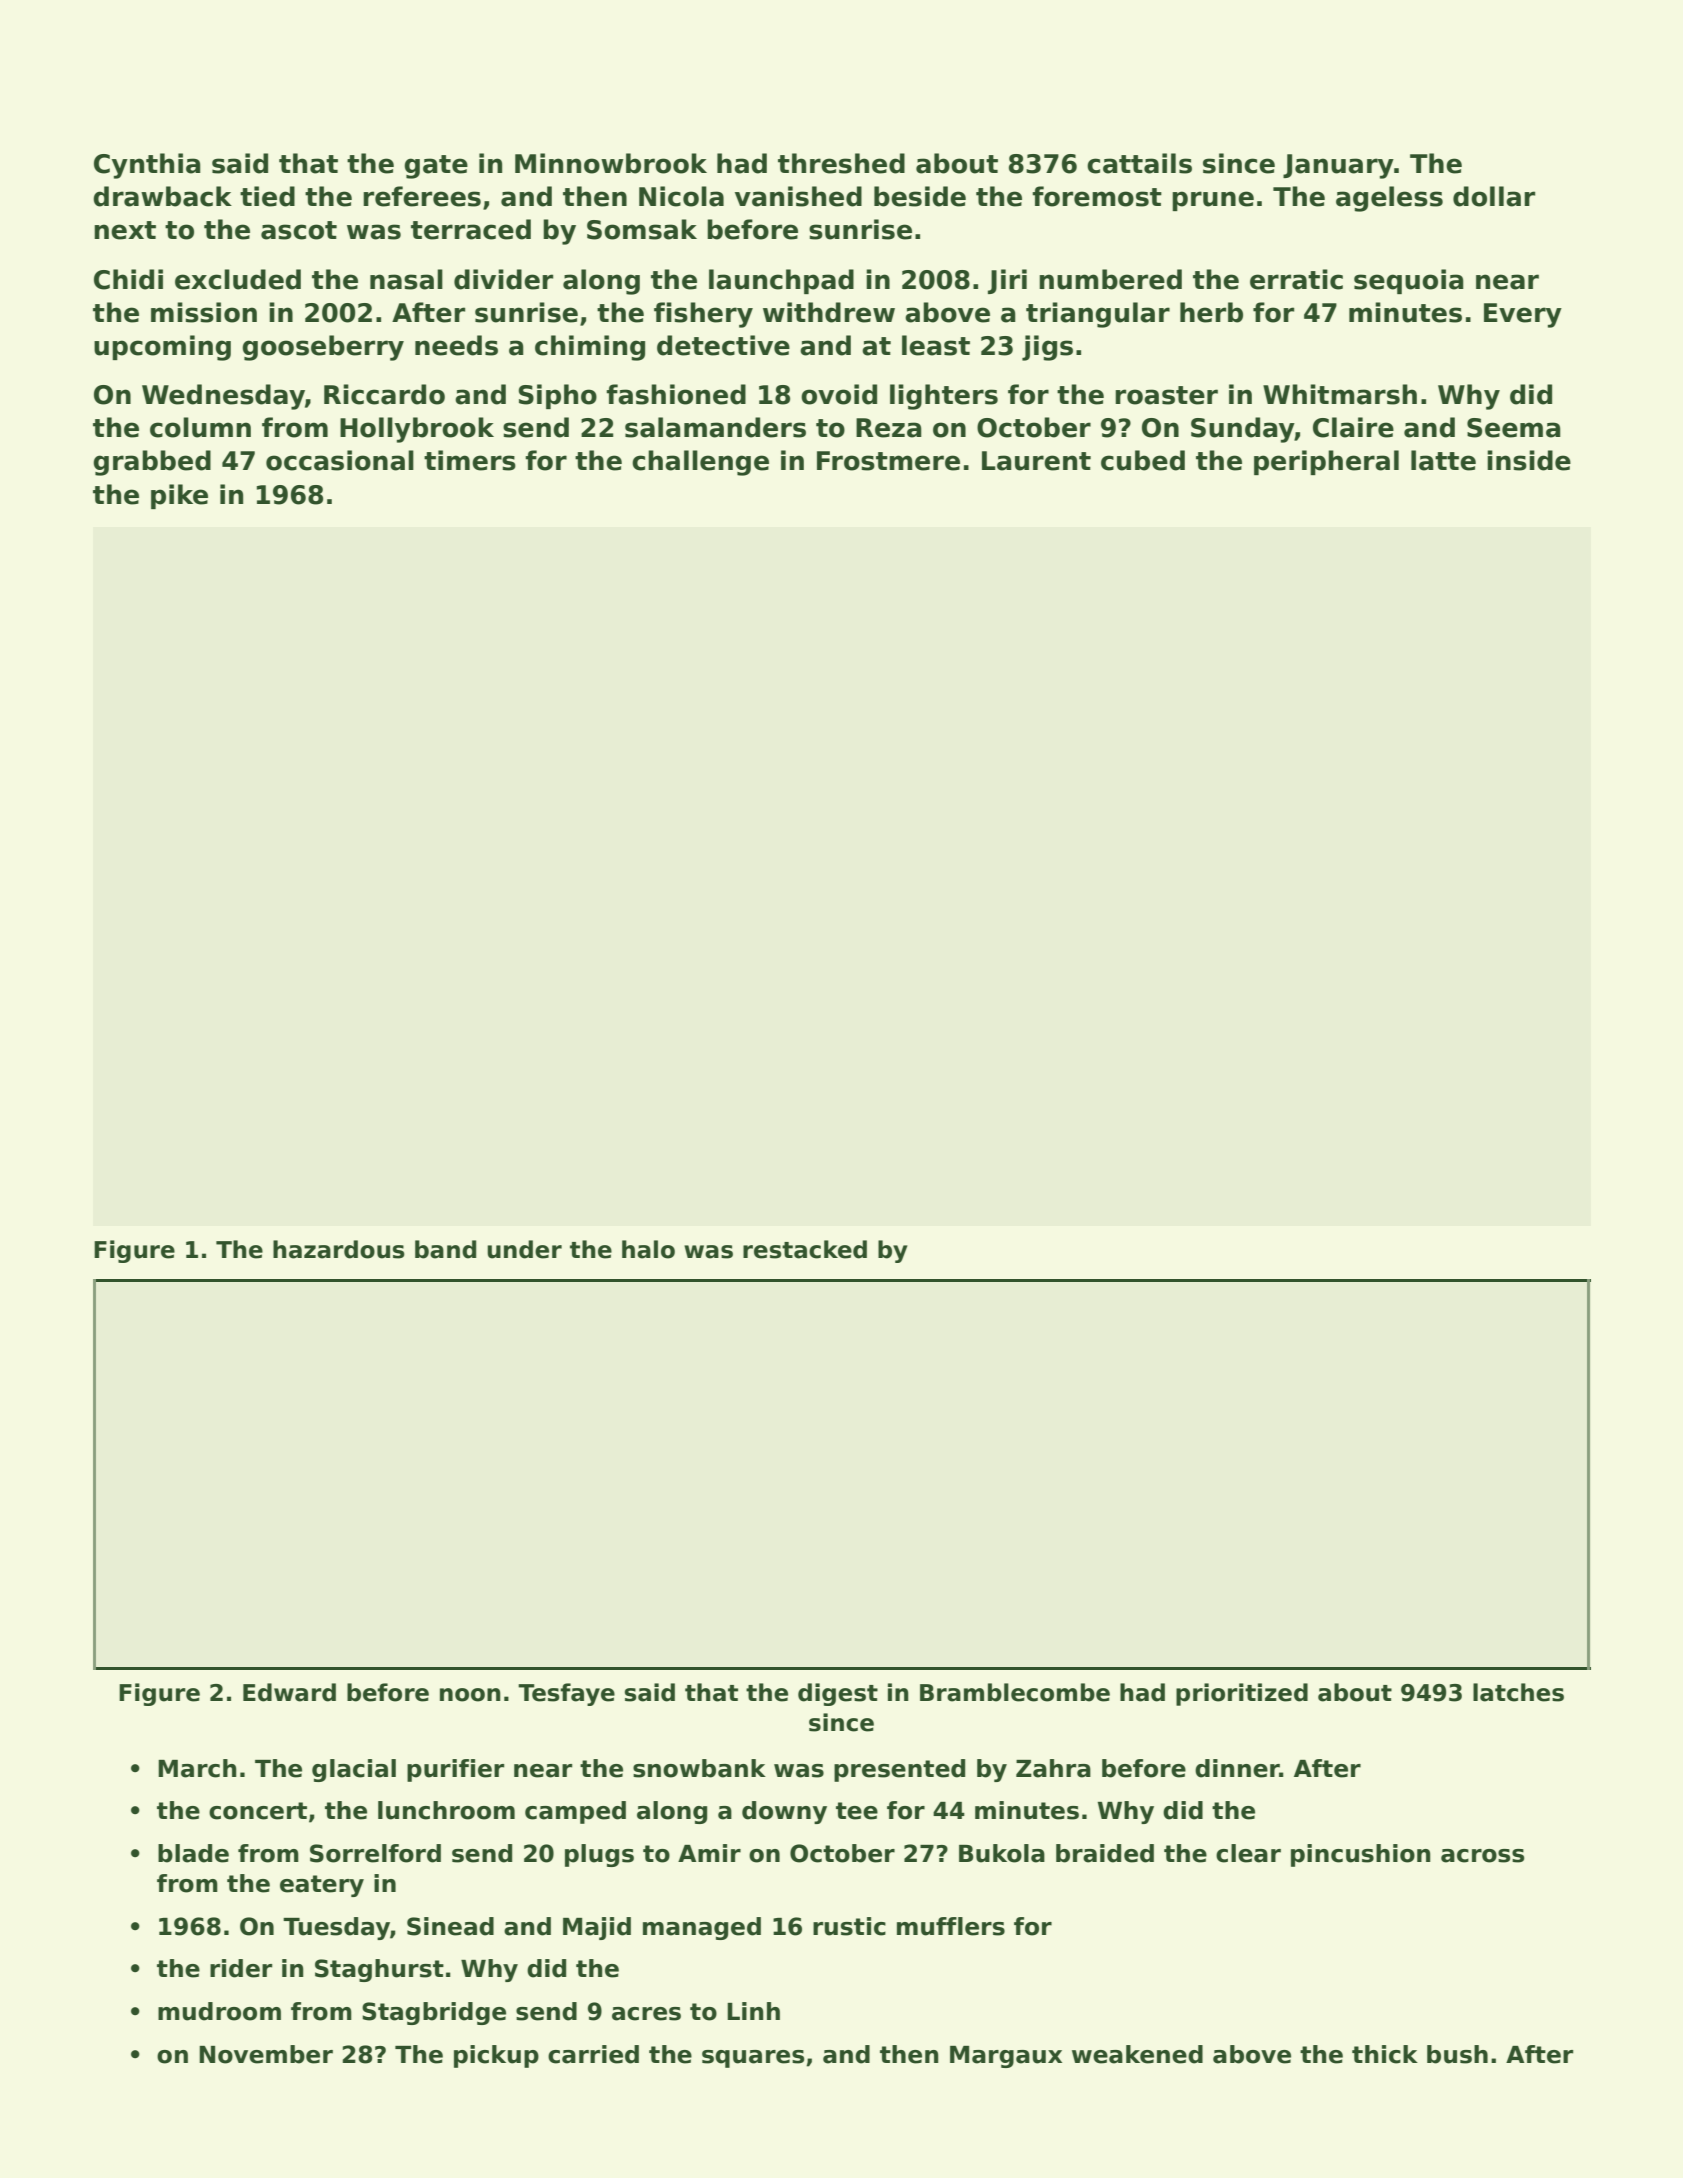 The width and height of the screenshot is (1683, 2178). I want to click on pike, so click(179, 496).
